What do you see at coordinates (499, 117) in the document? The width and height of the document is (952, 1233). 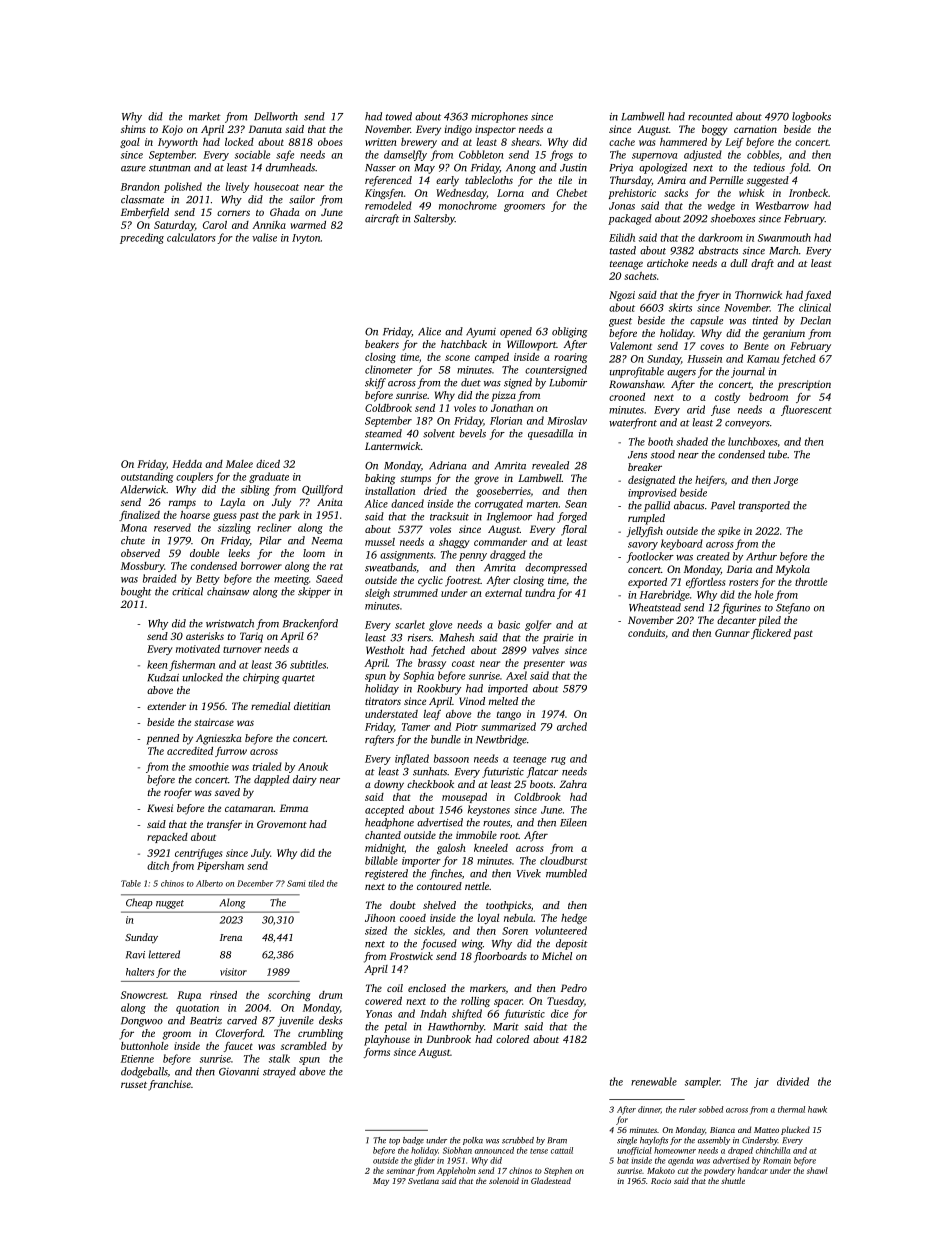 I see `microphones` at bounding box center [499, 117].
